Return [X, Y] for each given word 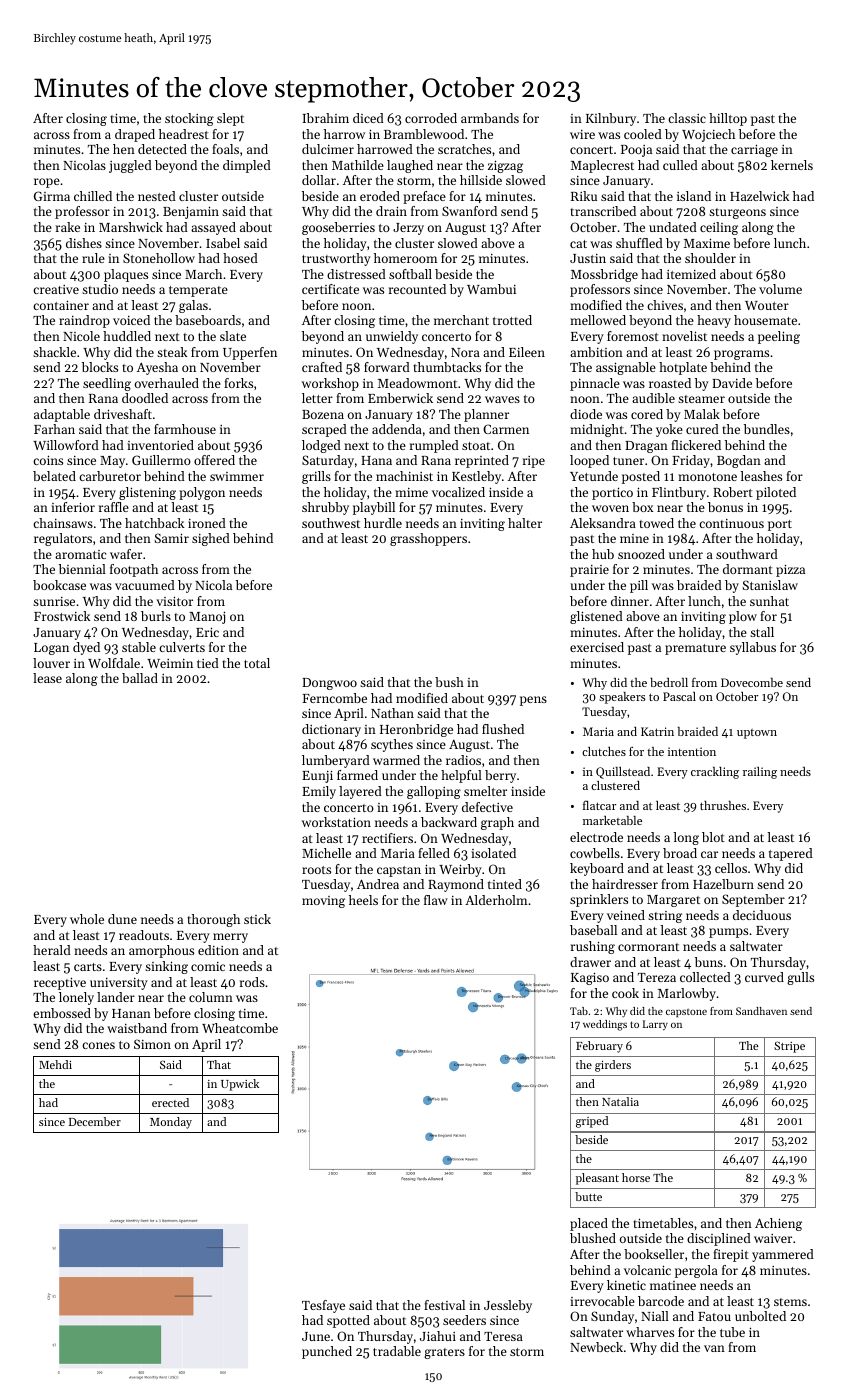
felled [434, 853]
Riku [584, 196]
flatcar [599, 805]
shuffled [639, 243]
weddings [605, 1025]
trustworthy [336, 259]
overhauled [167, 383]
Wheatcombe [240, 1028]
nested [157, 196]
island [694, 196]
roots [316, 870]
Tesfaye [323, 1306]
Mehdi [55, 1064]
